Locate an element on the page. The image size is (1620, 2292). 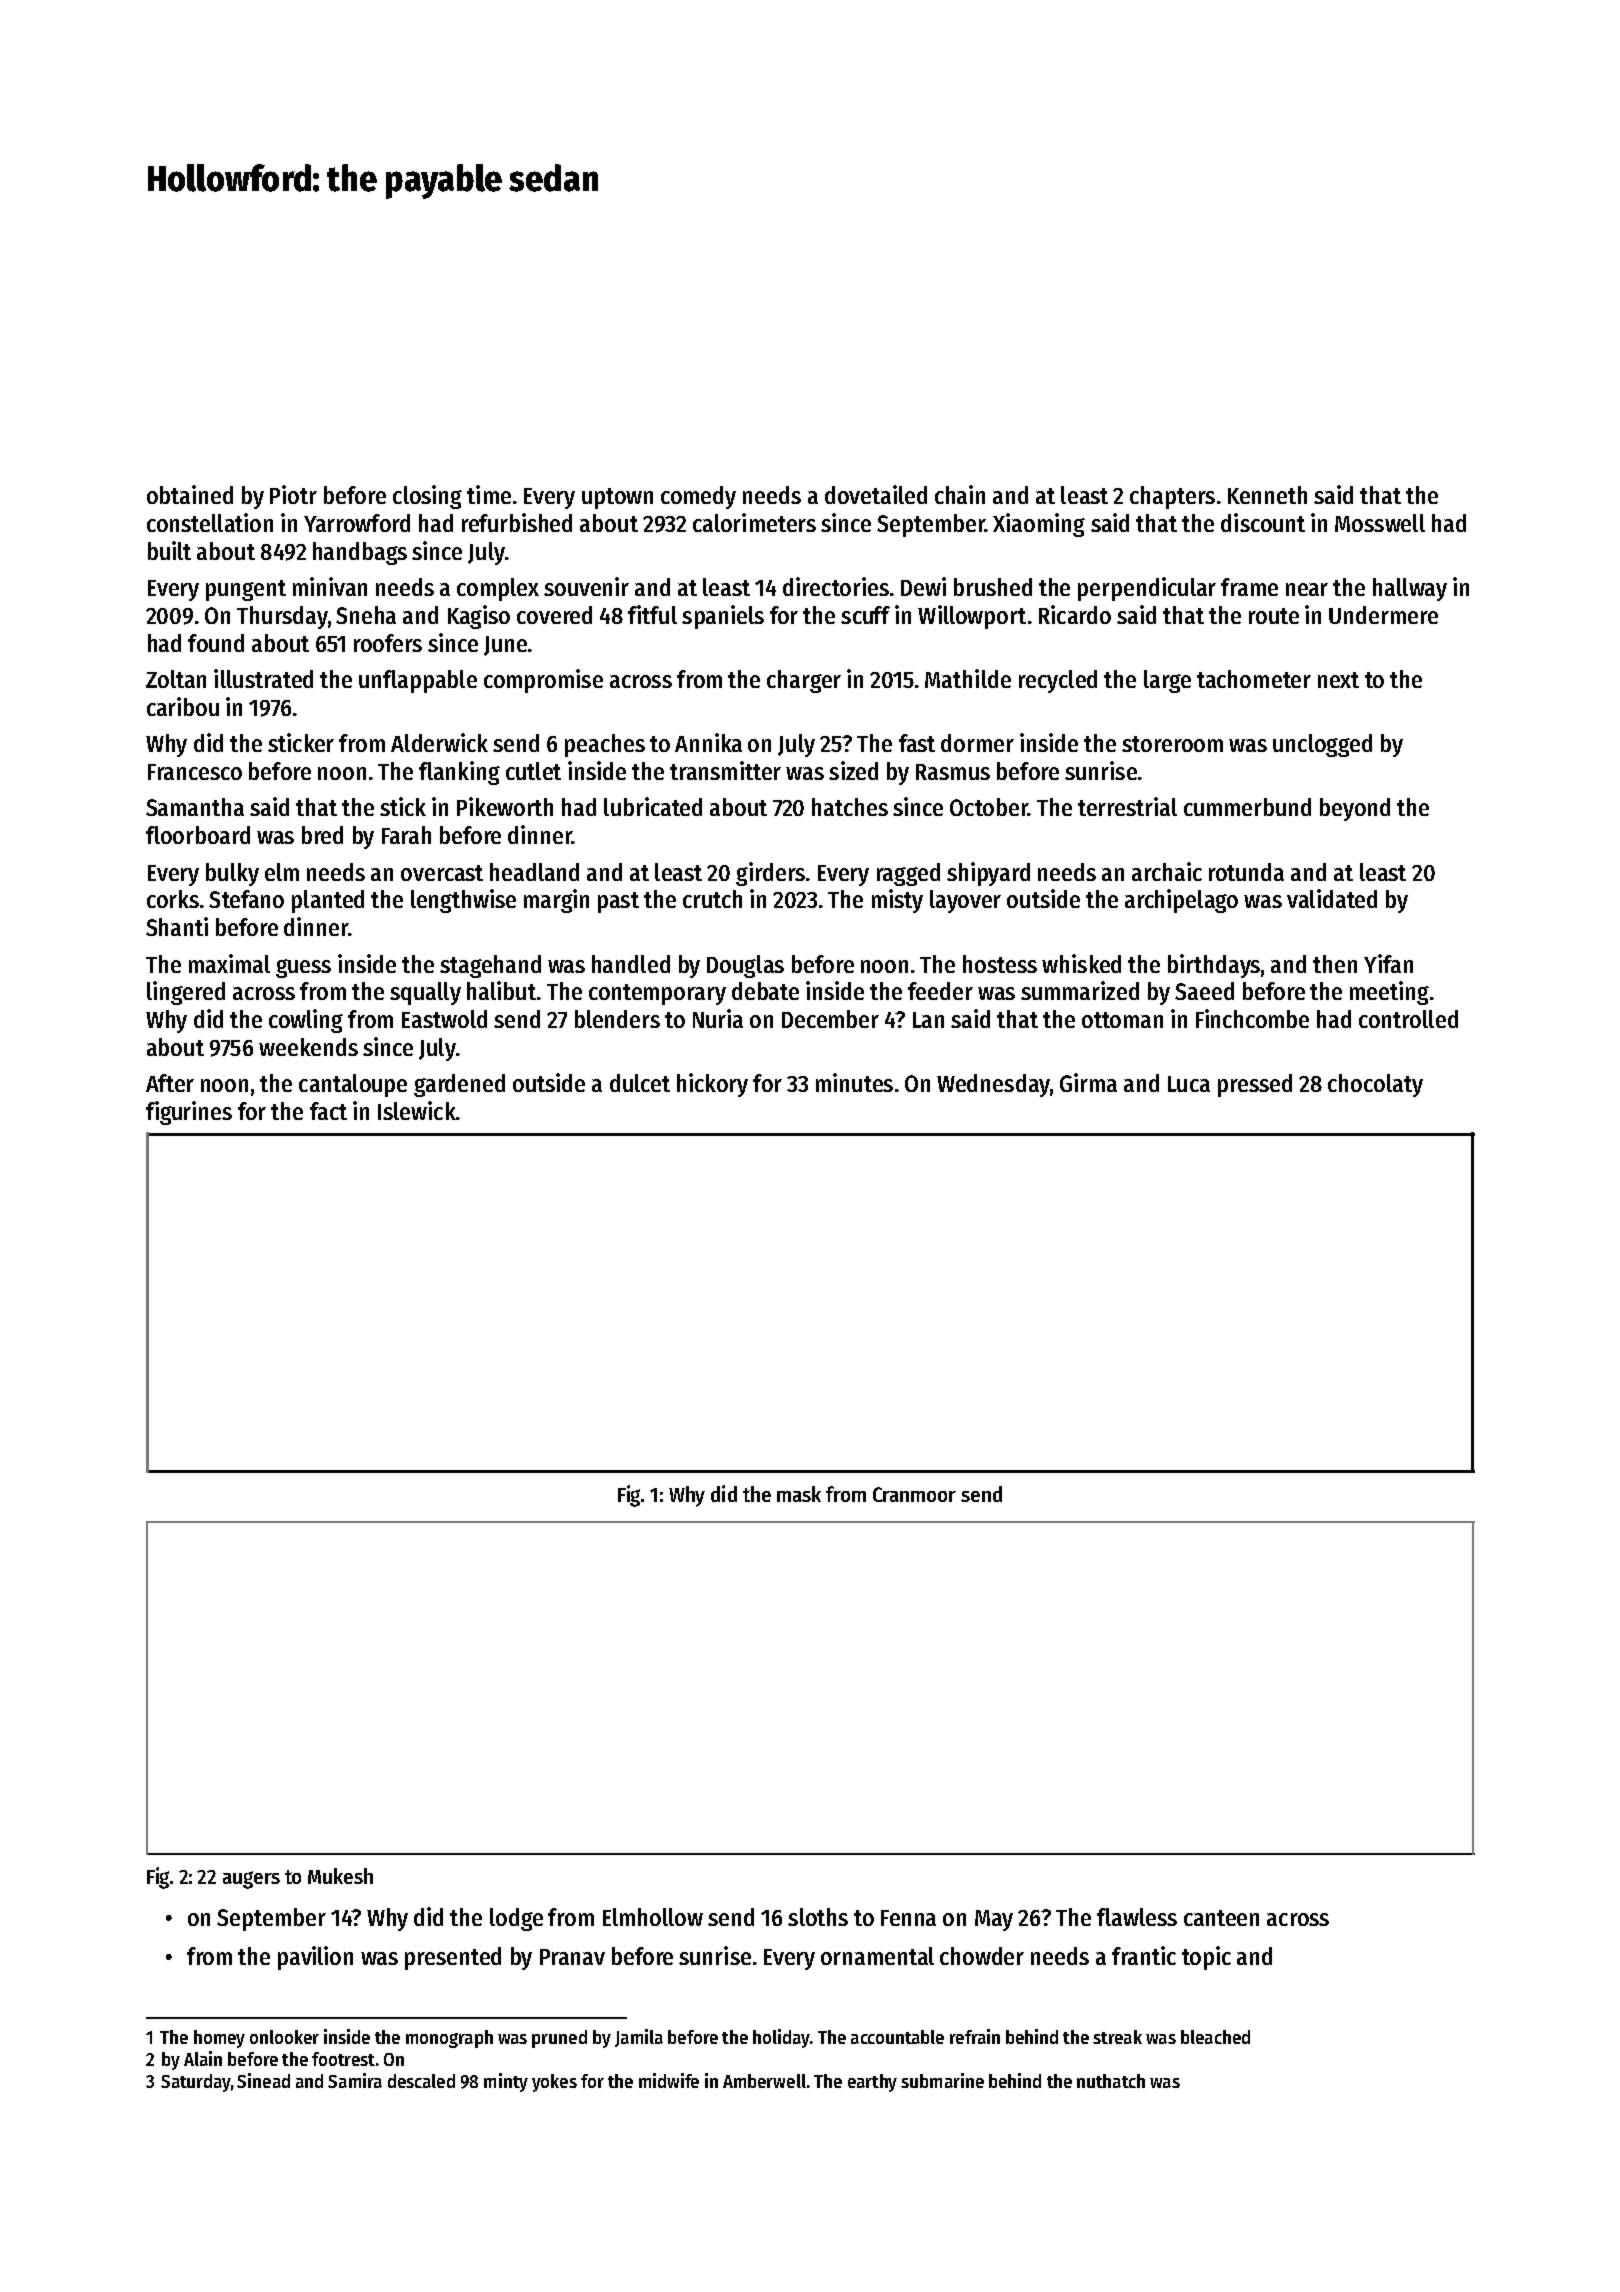
chapters is located at coordinates (1172, 497).
